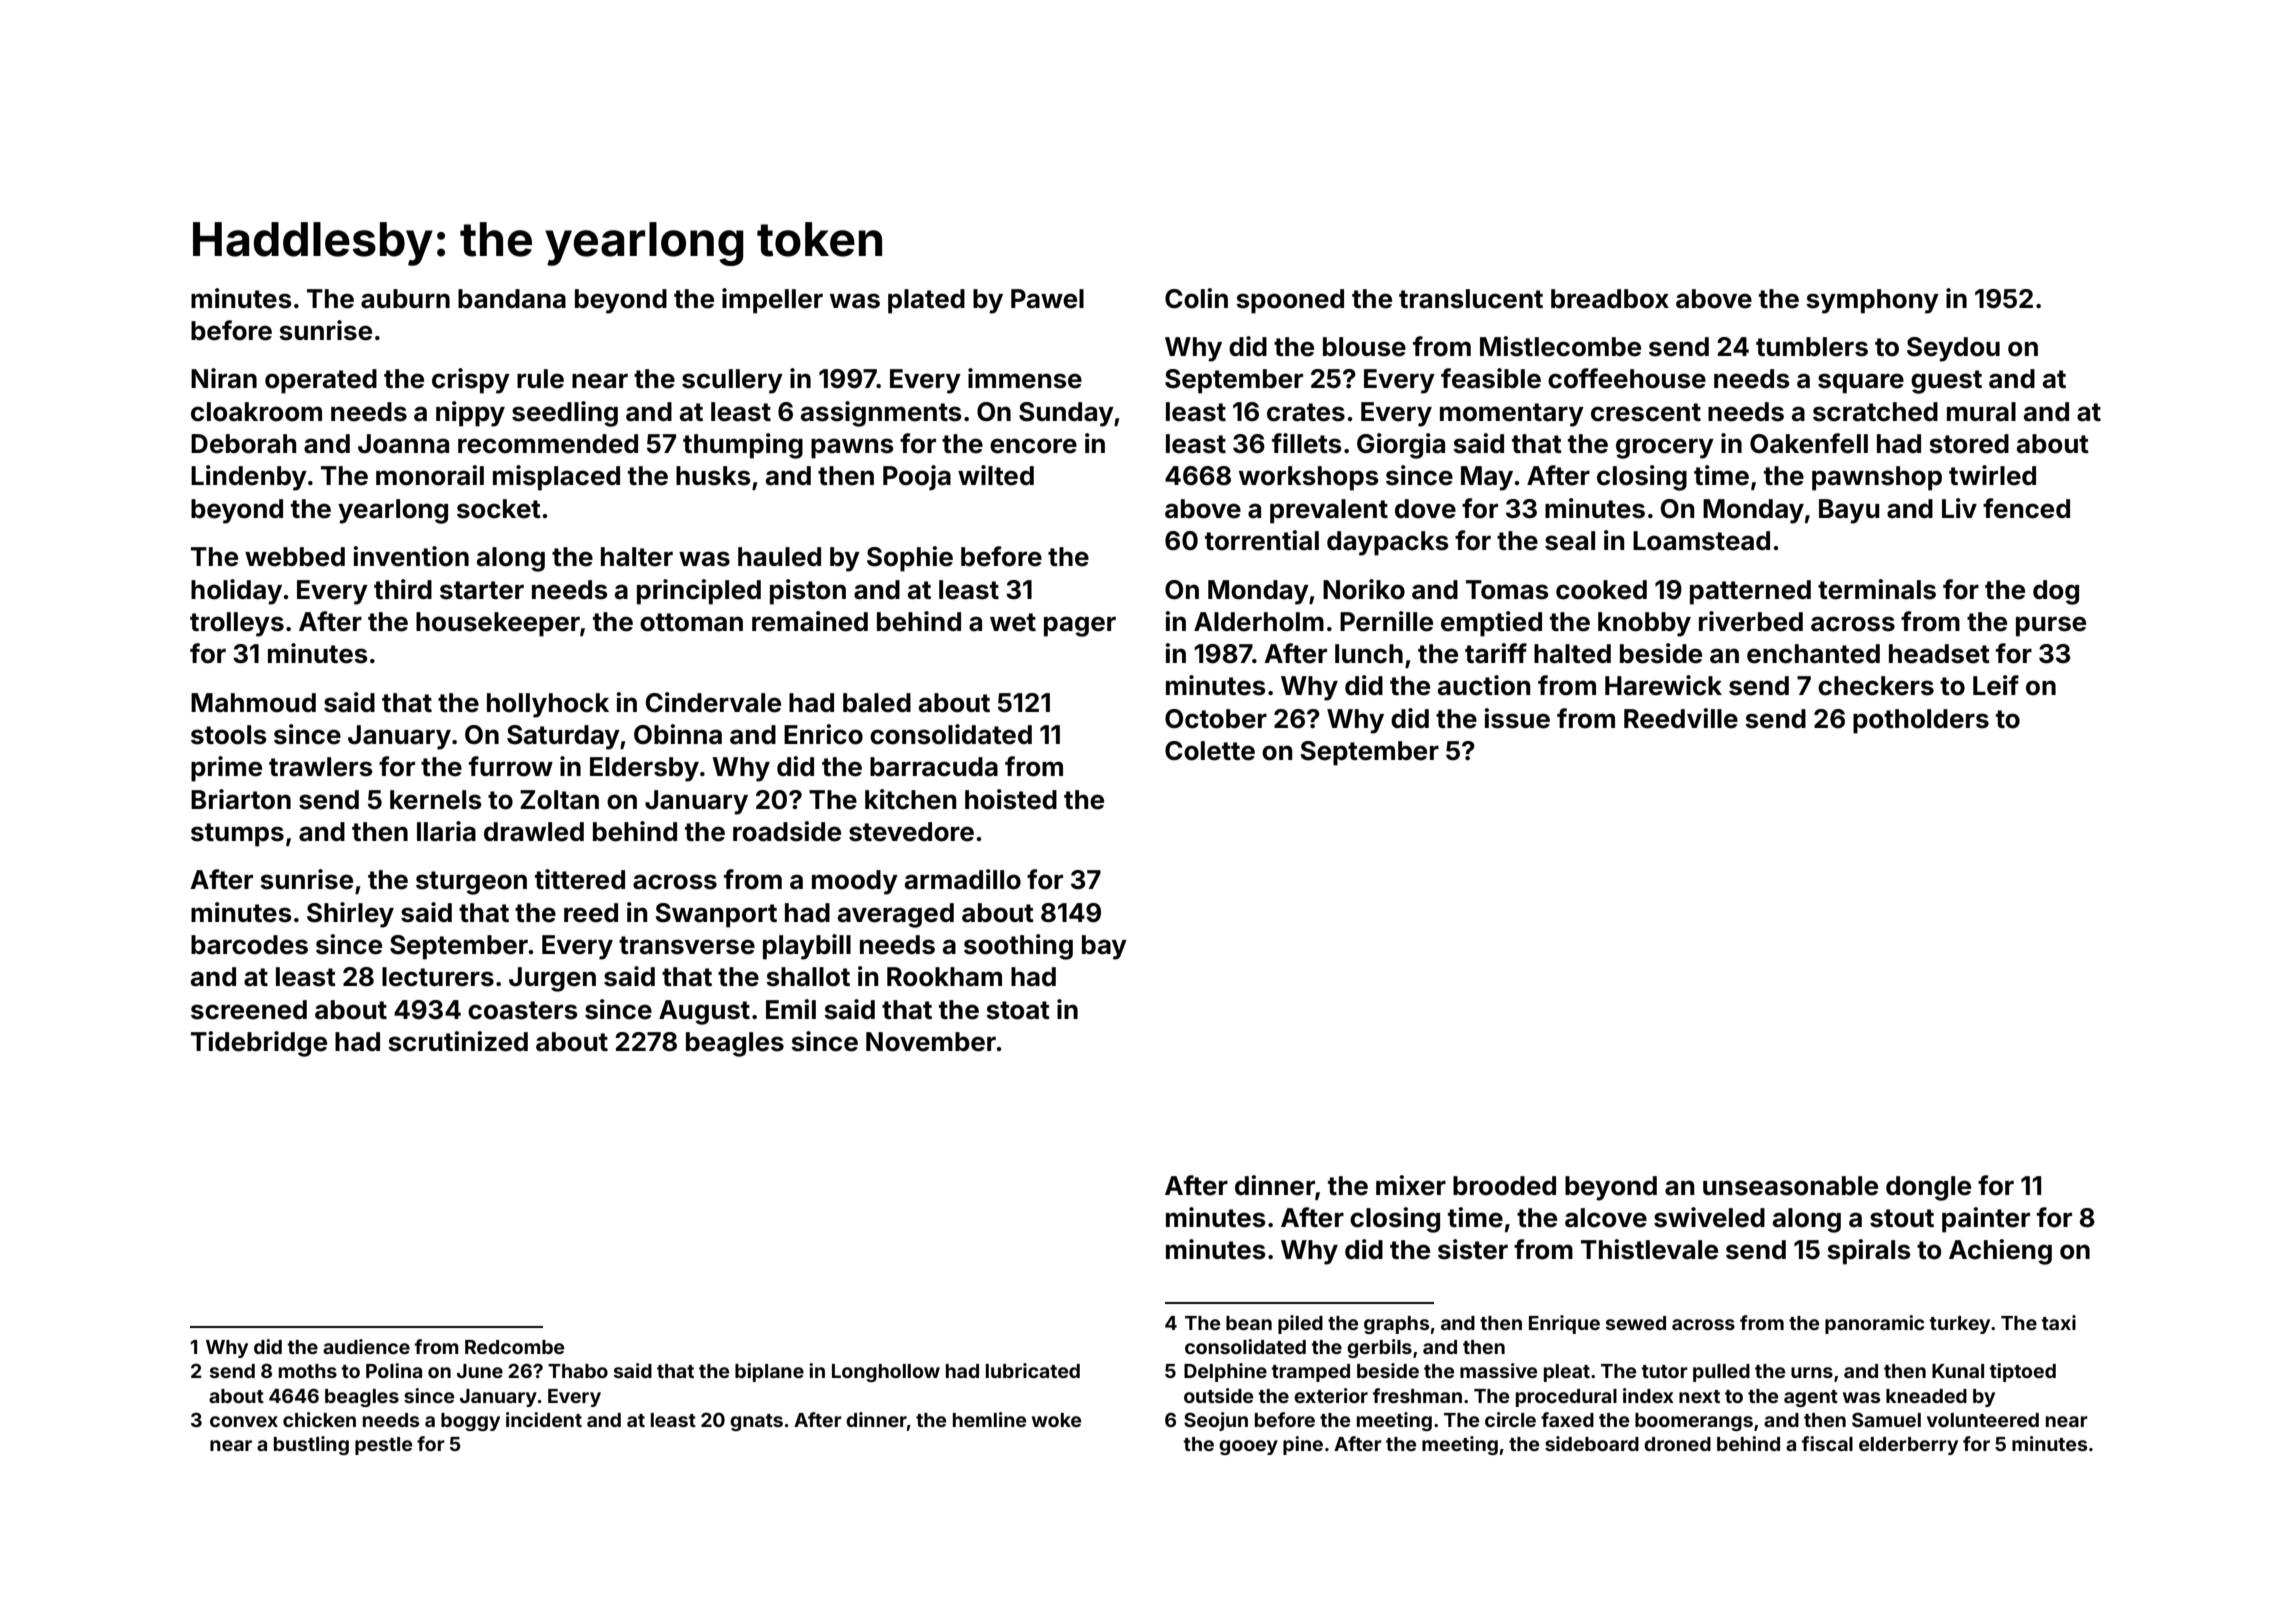 This screenshot has height=1620, width=2292. What do you see at coordinates (1411, 1185) in the screenshot?
I see `mixer` at bounding box center [1411, 1185].
